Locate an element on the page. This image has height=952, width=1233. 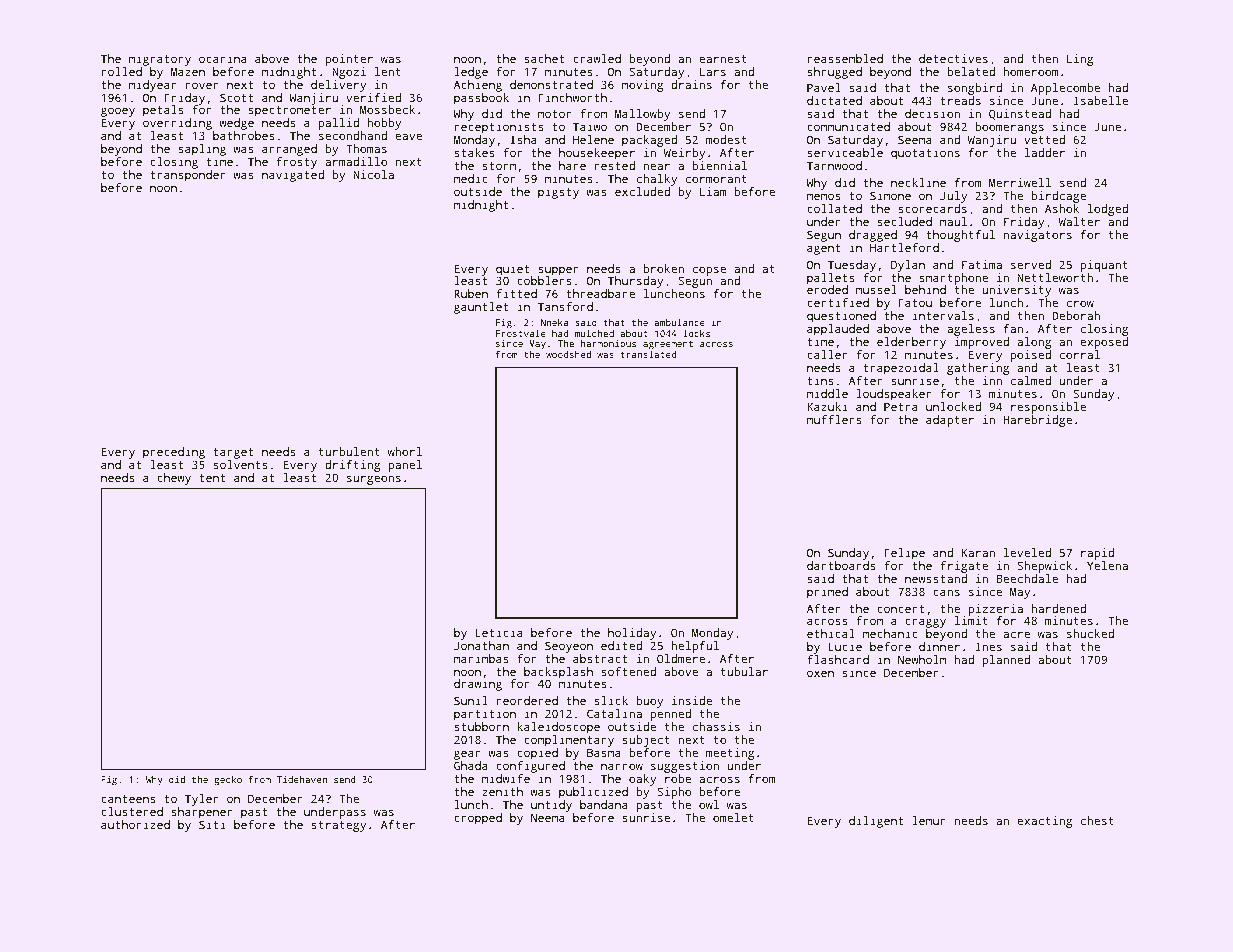
tent is located at coordinates (212, 478).
